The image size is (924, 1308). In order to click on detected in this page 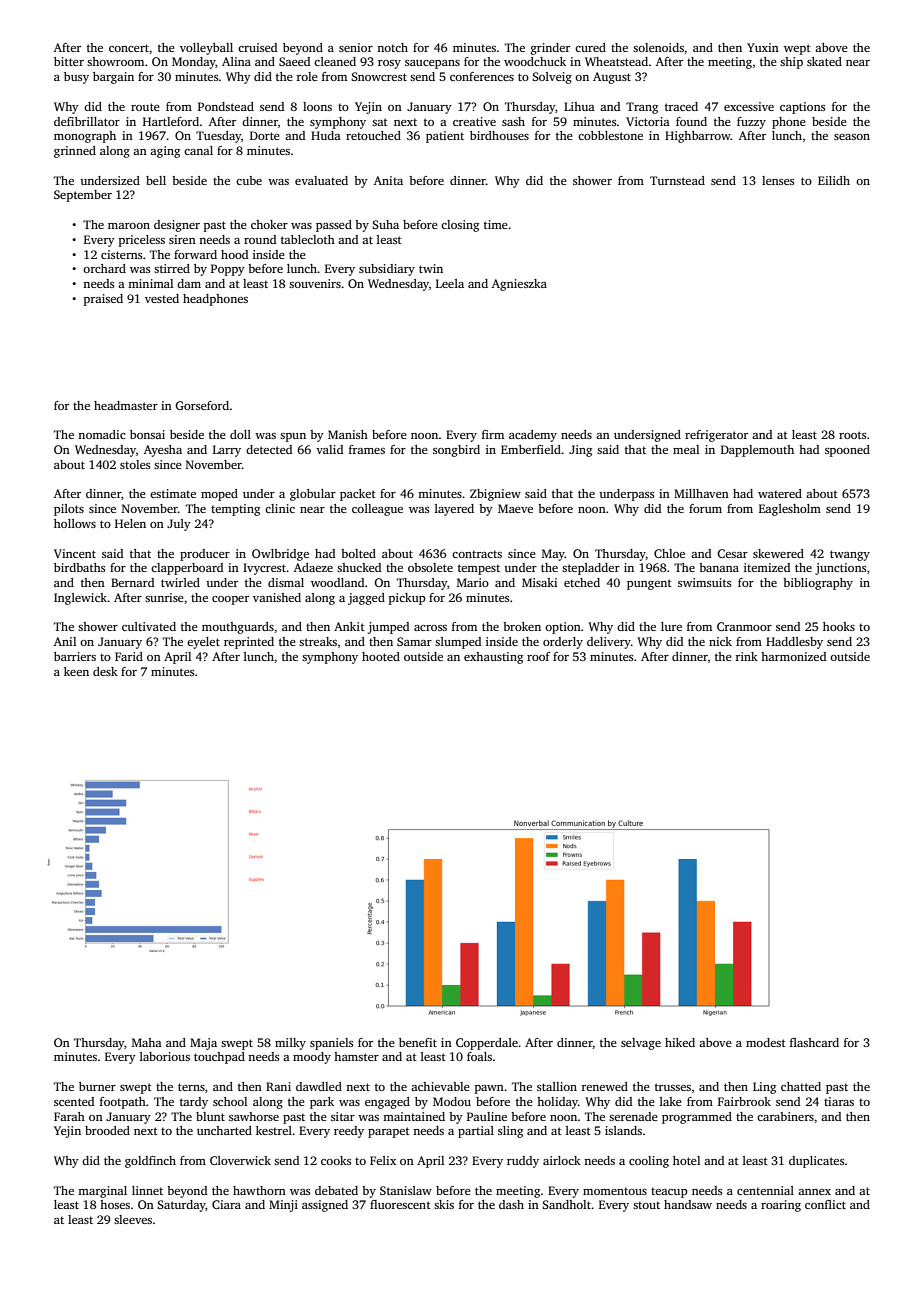, I will do `click(269, 449)`.
